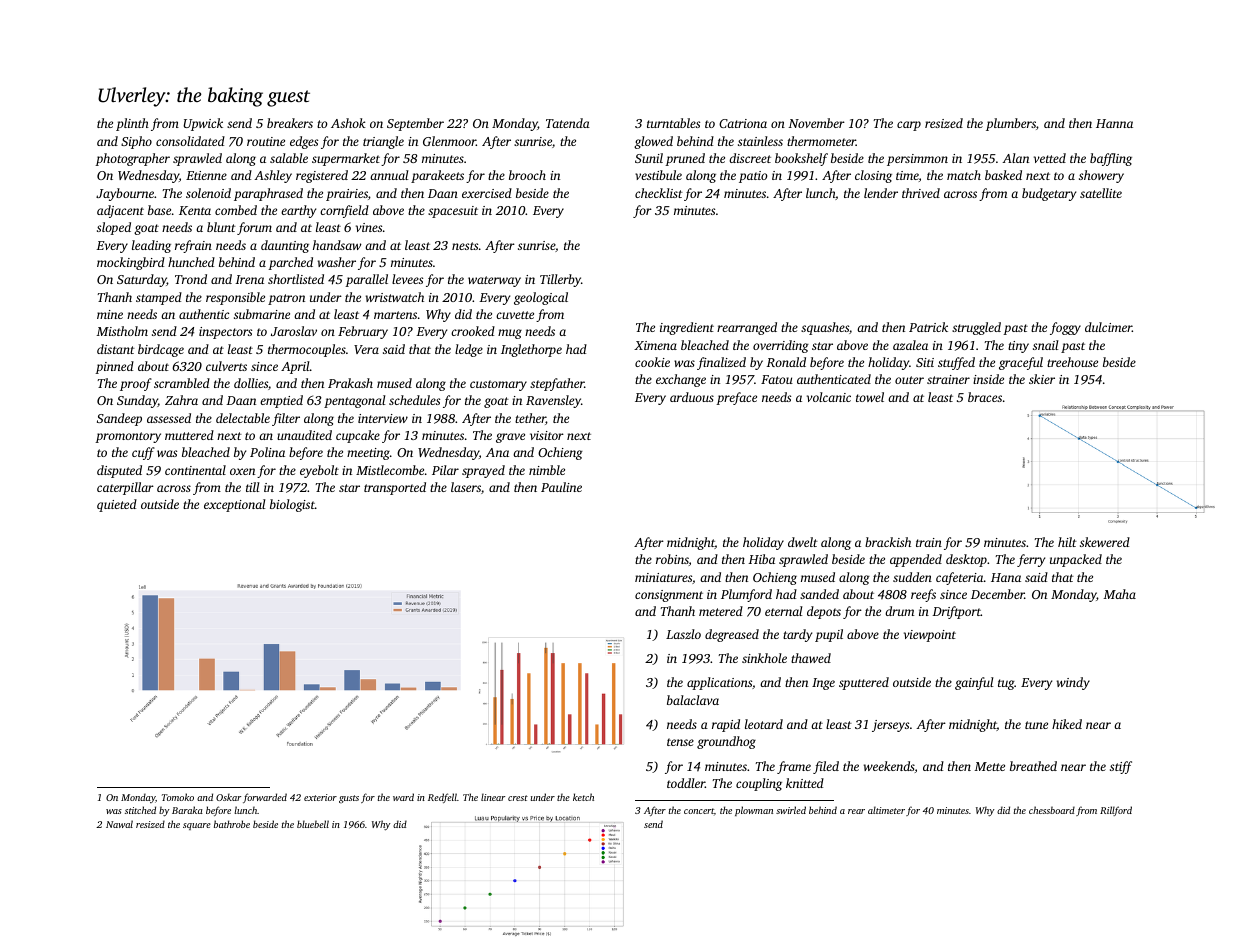  What do you see at coordinates (659, 193) in the screenshot?
I see `checklist` at bounding box center [659, 193].
